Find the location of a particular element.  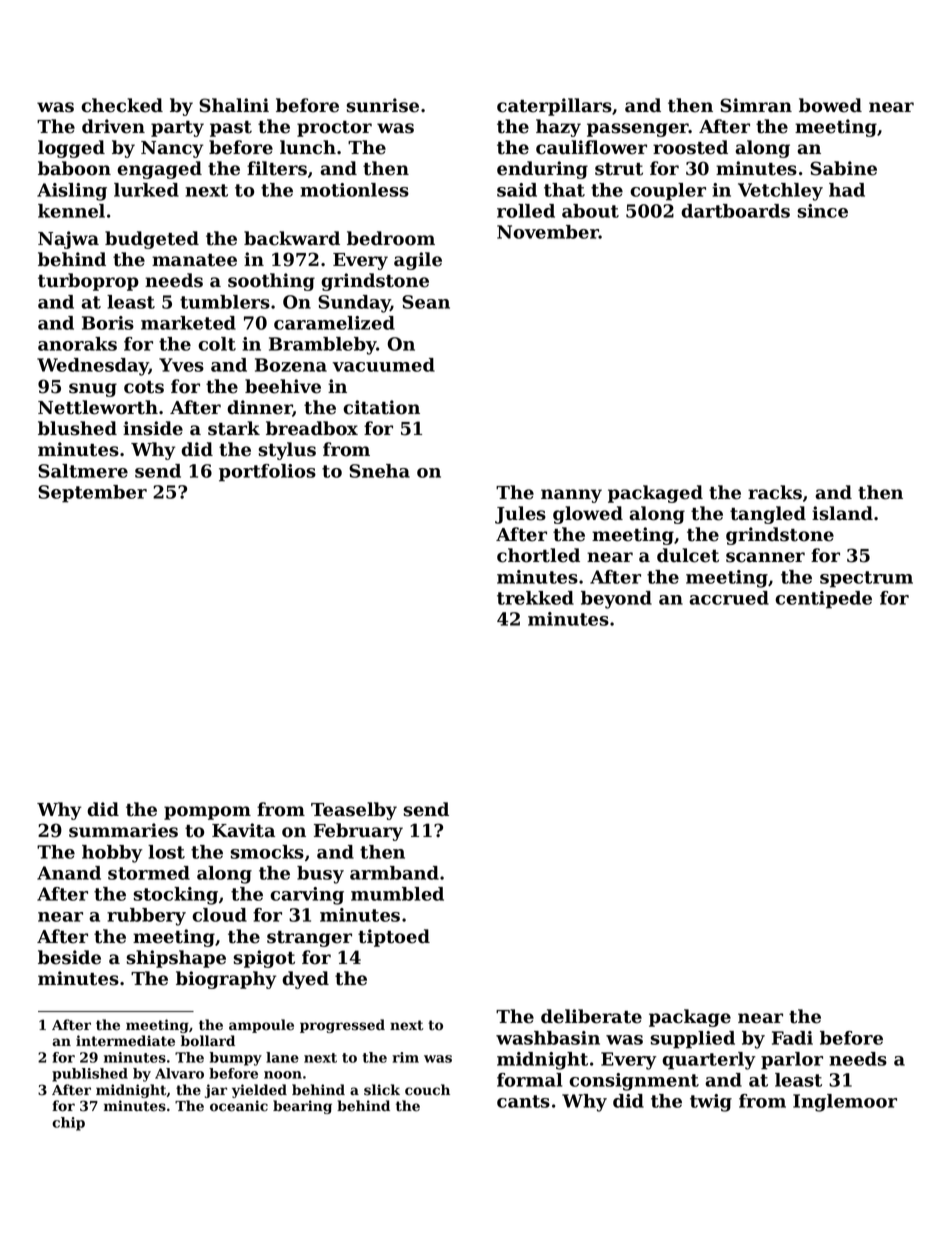

summaries is located at coordinates (123, 830).
